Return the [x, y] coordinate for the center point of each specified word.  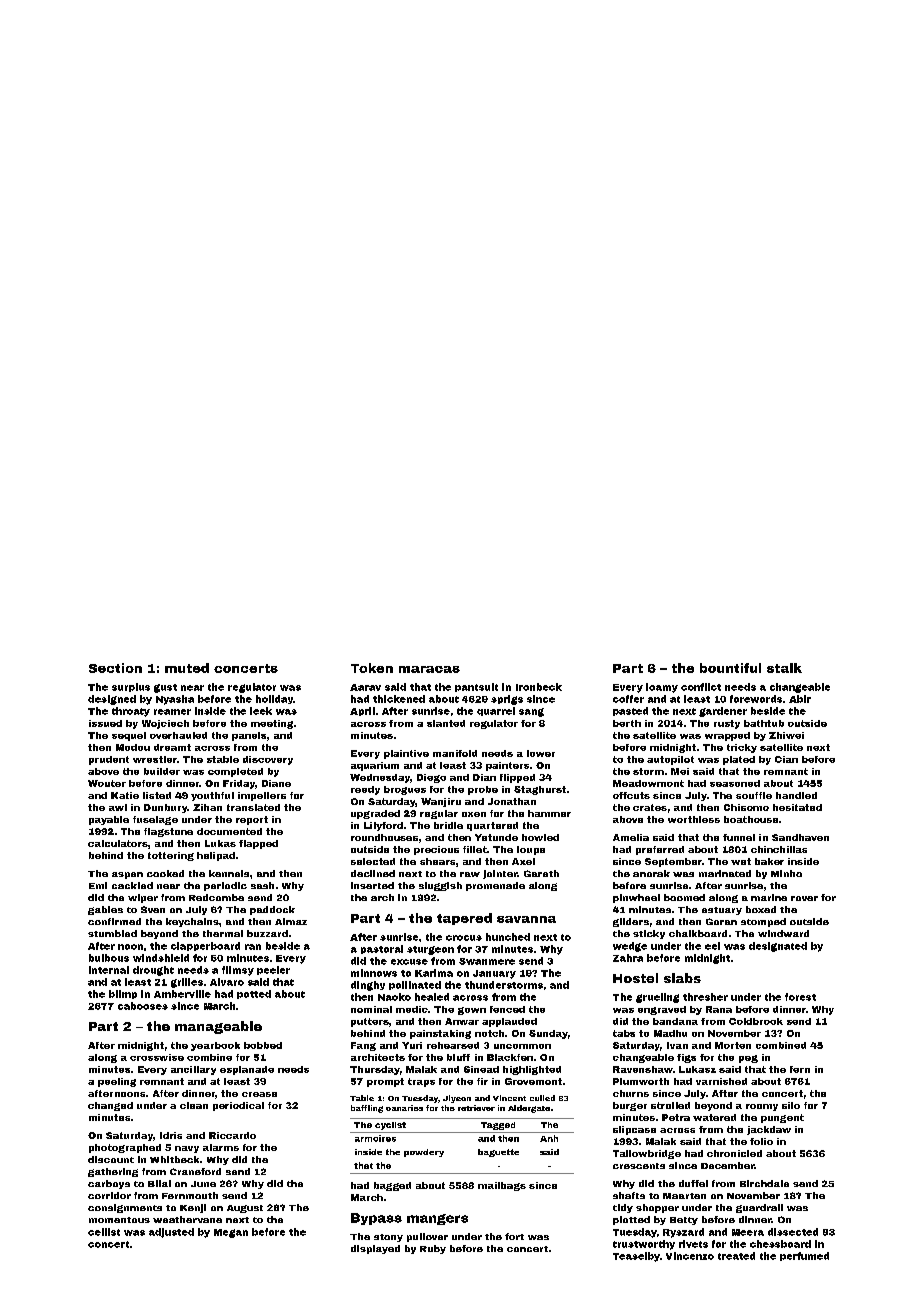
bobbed [263, 1045]
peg [748, 1059]
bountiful [730, 668]
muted [187, 668]
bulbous [109, 958]
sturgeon [430, 950]
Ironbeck [539, 687]
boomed [684, 897]
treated [736, 1256]
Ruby [433, 1249]
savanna [526, 919]
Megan [231, 1233]
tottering [171, 856]
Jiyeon [457, 1099]
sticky [649, 934]
